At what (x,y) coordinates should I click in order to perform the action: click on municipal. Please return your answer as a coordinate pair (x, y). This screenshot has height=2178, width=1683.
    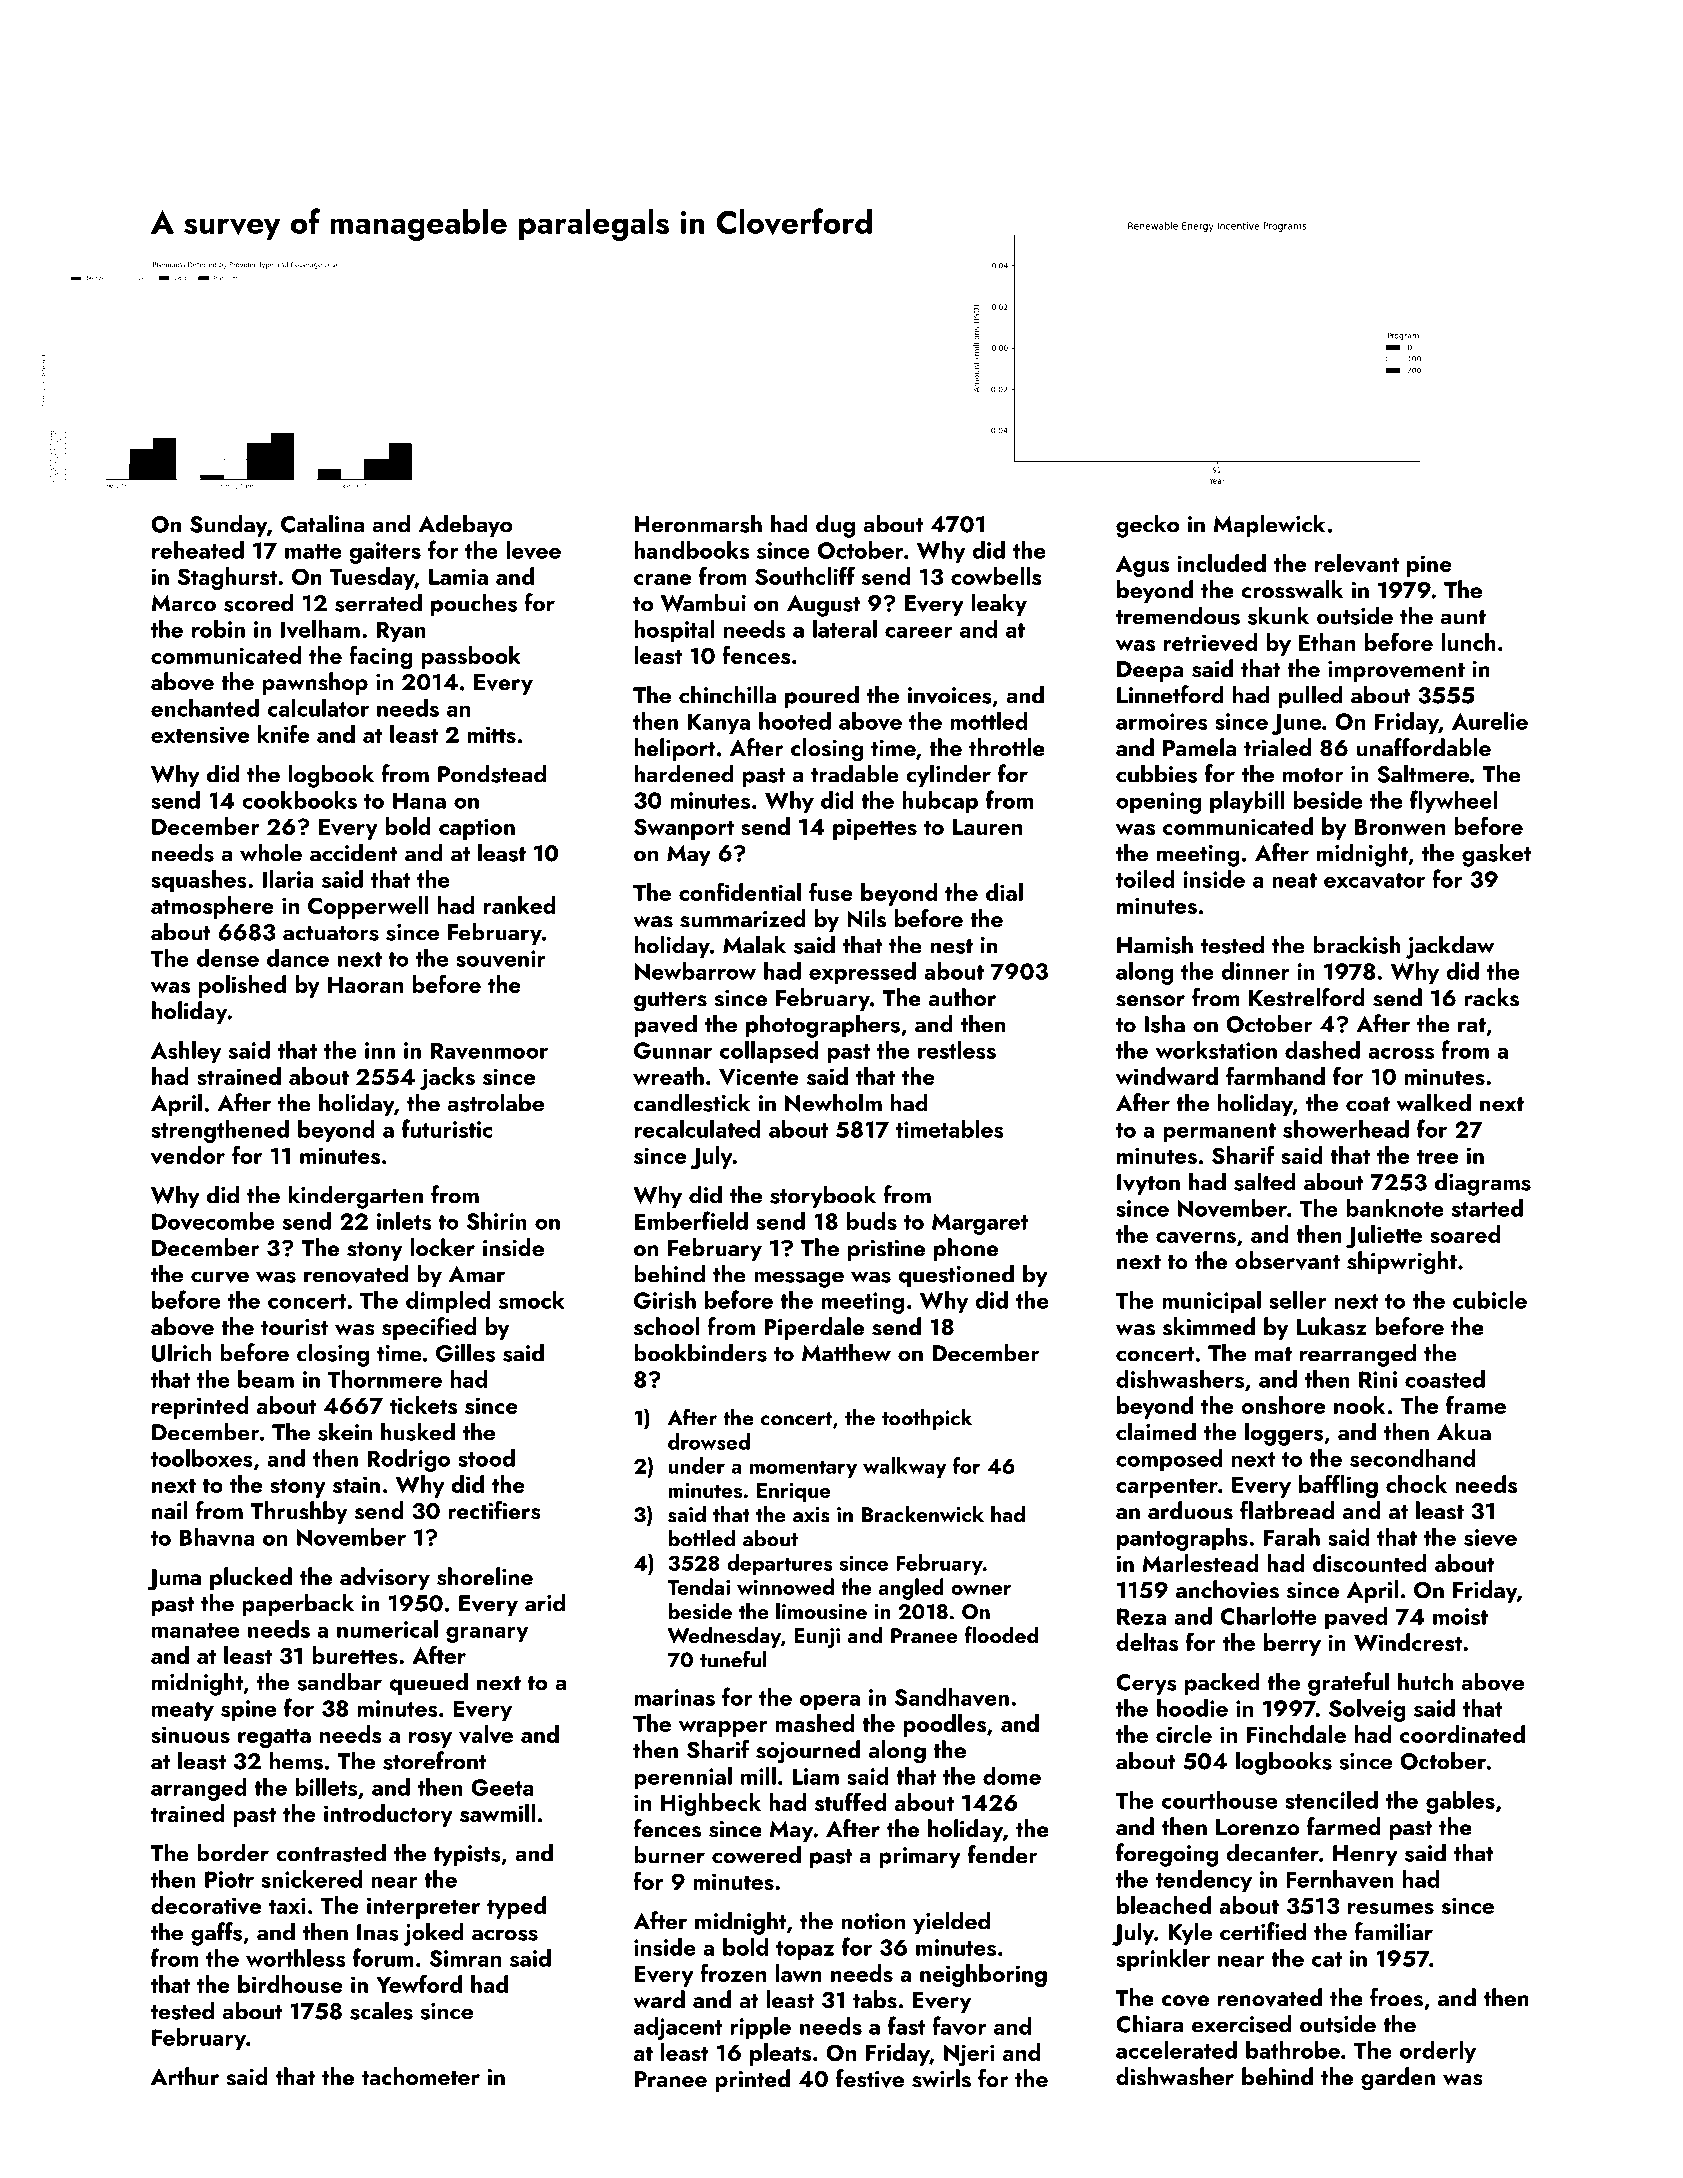
    Looking at the image, I should click on (1211, 1302).
